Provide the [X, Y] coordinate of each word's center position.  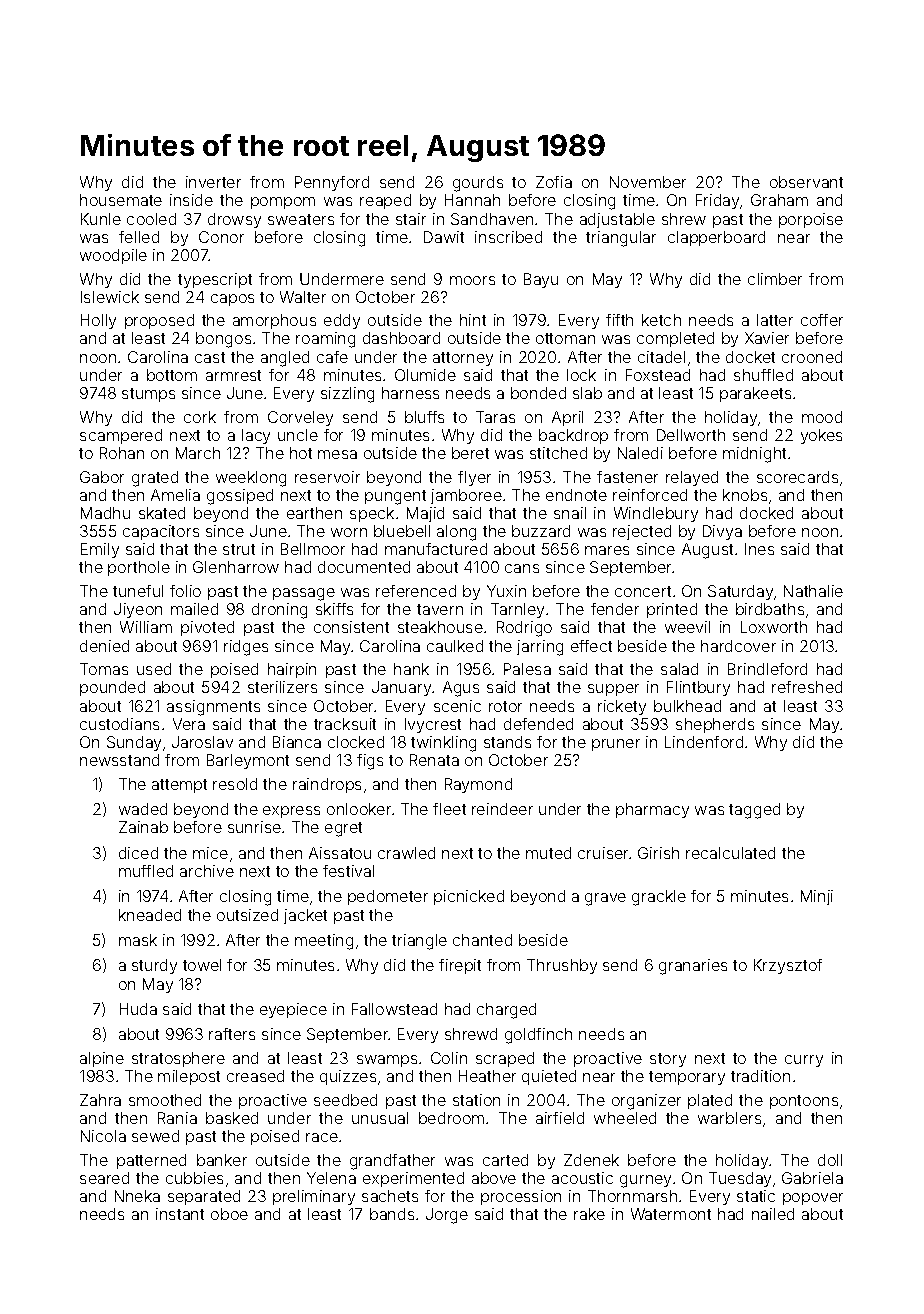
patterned [151, 1161]
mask [138, 940]
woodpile [113, 256]
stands [507, 742]
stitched [558, 453]
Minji [817, 897]
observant [806, 182]
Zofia [554, 182]
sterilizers [282, 687]
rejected [642, 532]
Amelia [175, 495]
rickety [622, 707]
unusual [380, 1118]
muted [548, 853]
